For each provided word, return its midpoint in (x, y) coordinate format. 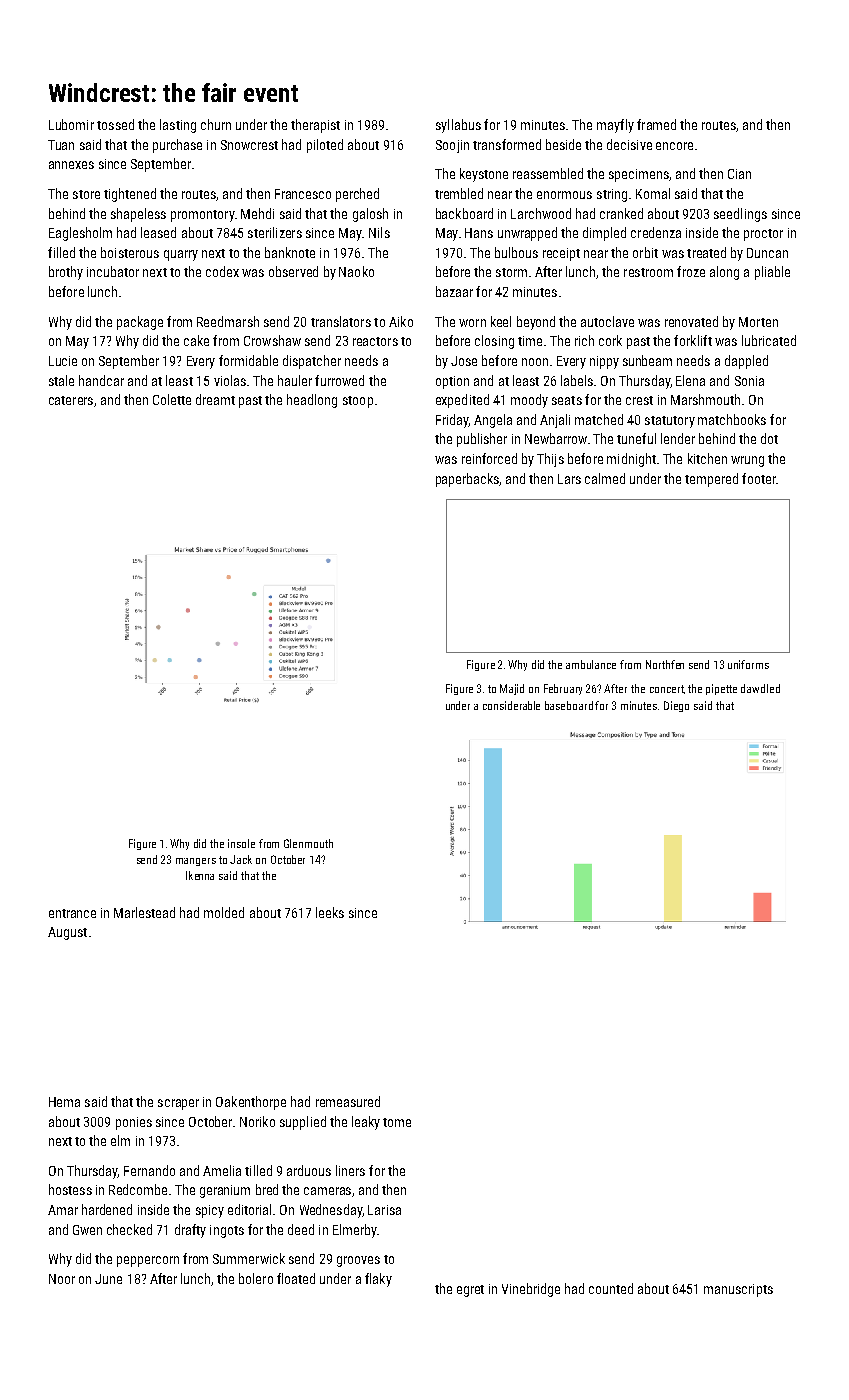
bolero (256, 1278)
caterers (71, 400)
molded (224, 912)
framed (656, 124)
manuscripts (738, 1290)
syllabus (458, 126)
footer (759, 478)
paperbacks (468, 480)
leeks (330, 912)
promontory (203, 216)
